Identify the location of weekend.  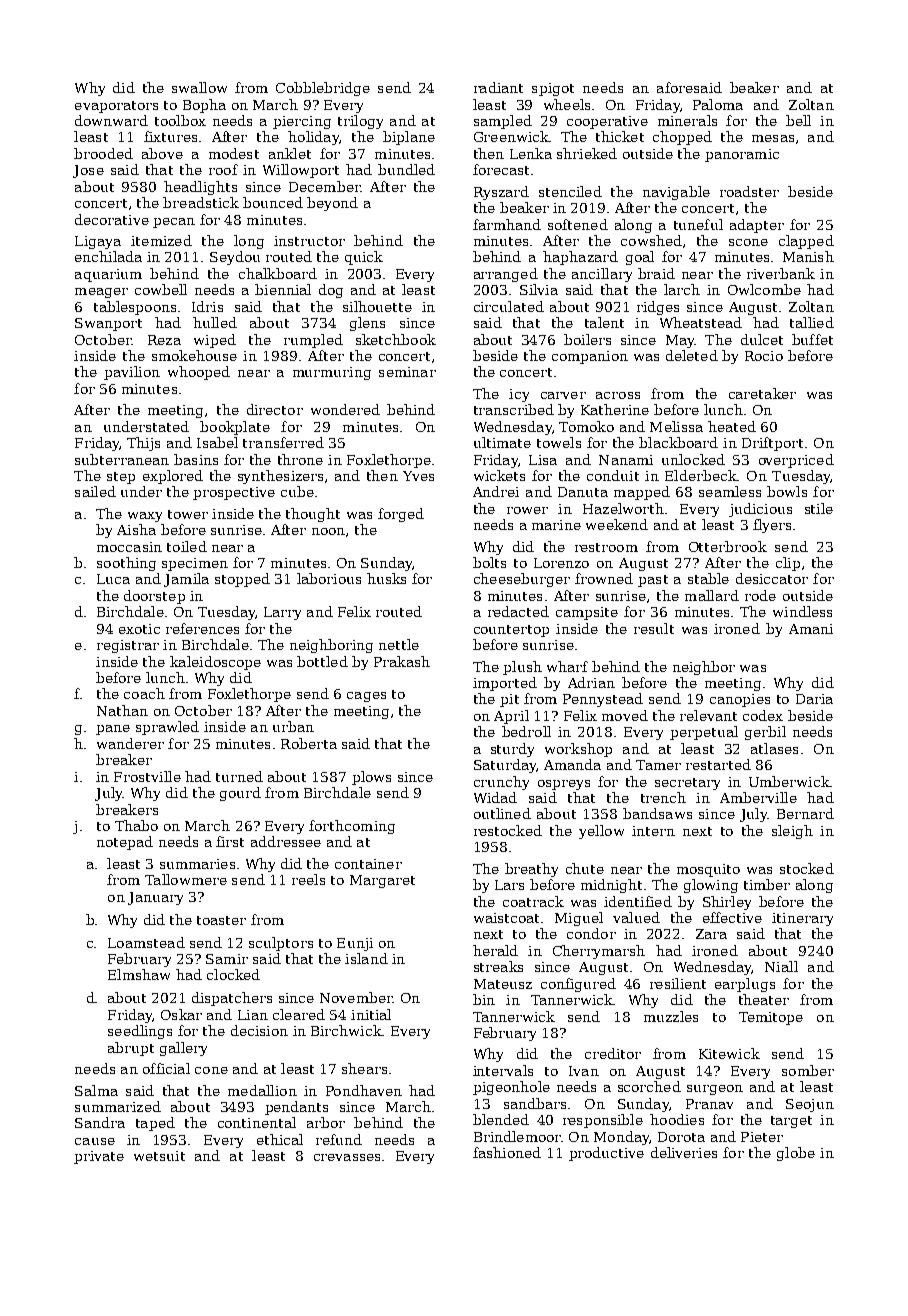
(617, 524).
